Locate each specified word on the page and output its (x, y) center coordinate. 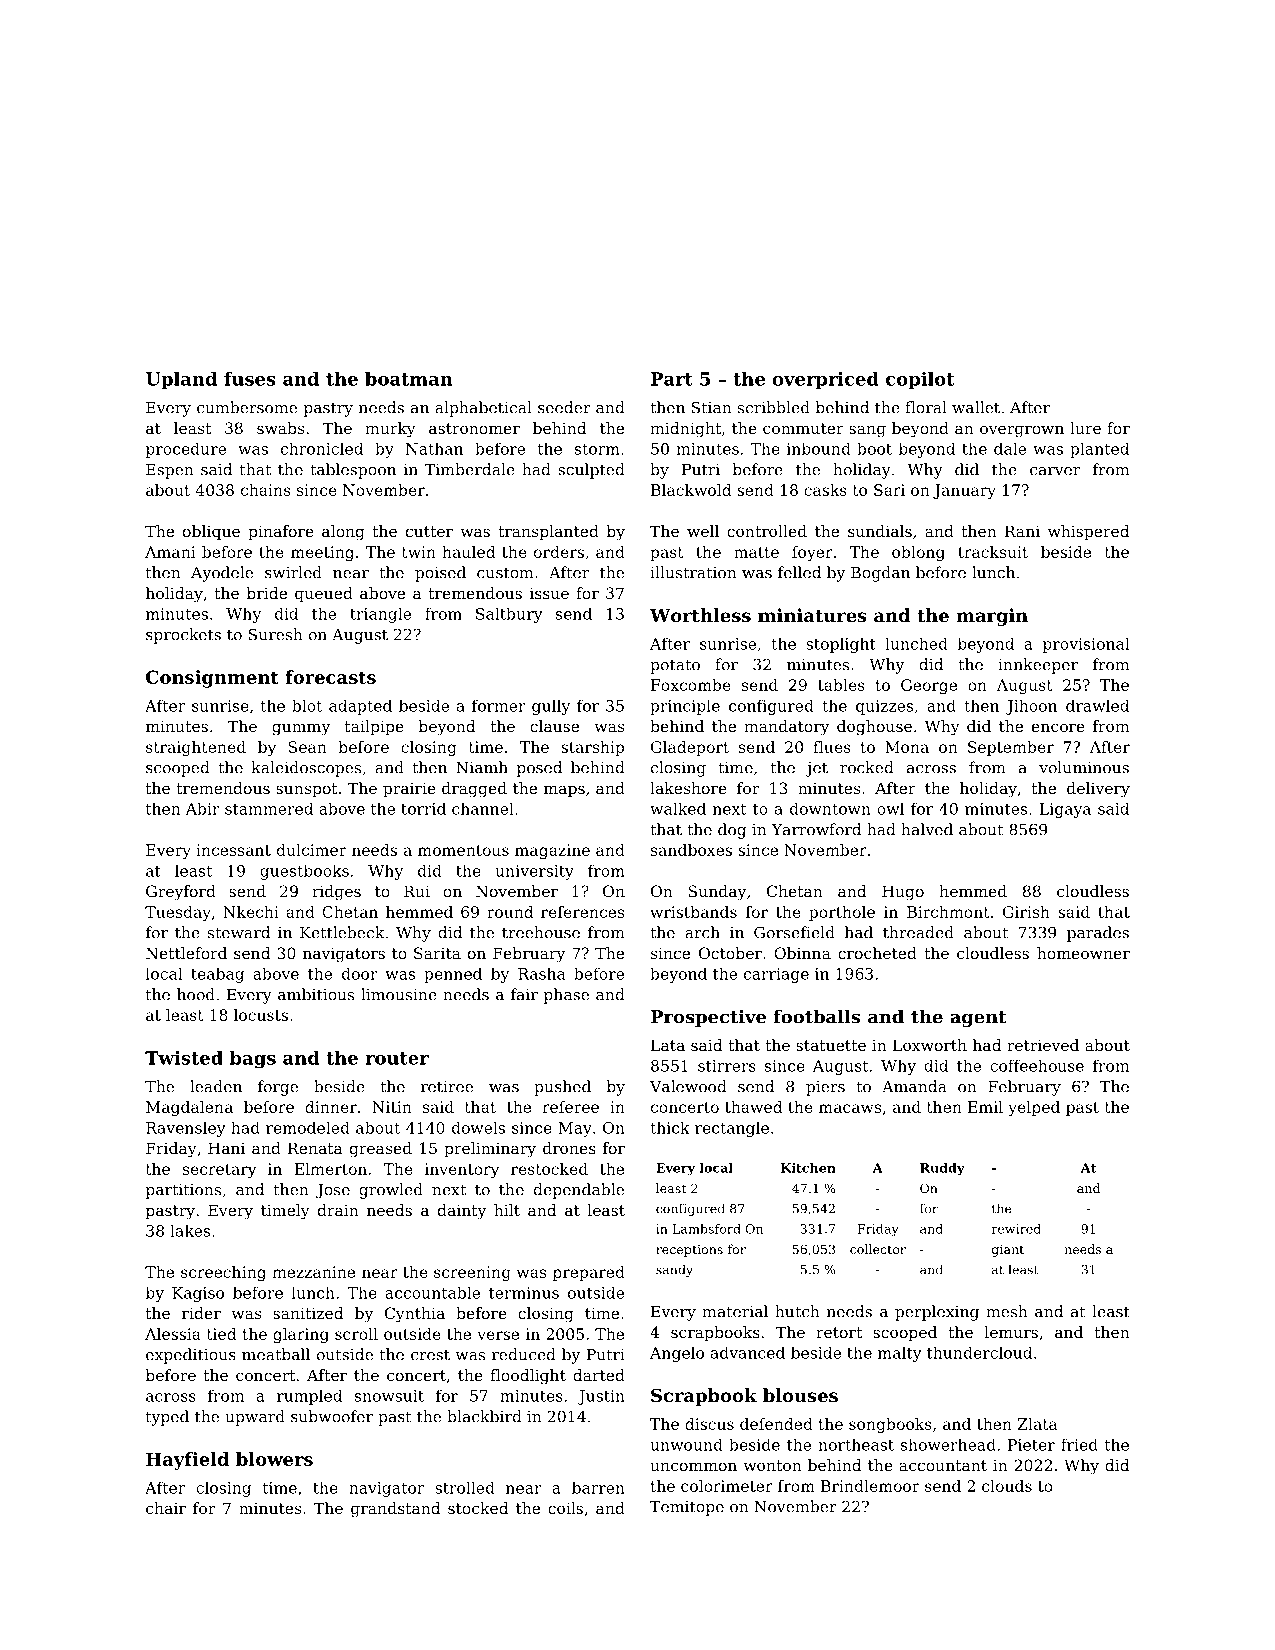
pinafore (281, 533)
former (499, 705)
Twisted (184, 1058)
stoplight (841, 645)
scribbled (774, 407)
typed (167, 1418)
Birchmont (948, 912)
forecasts (330, 677)
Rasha (541, 974)
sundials (880, 531)
